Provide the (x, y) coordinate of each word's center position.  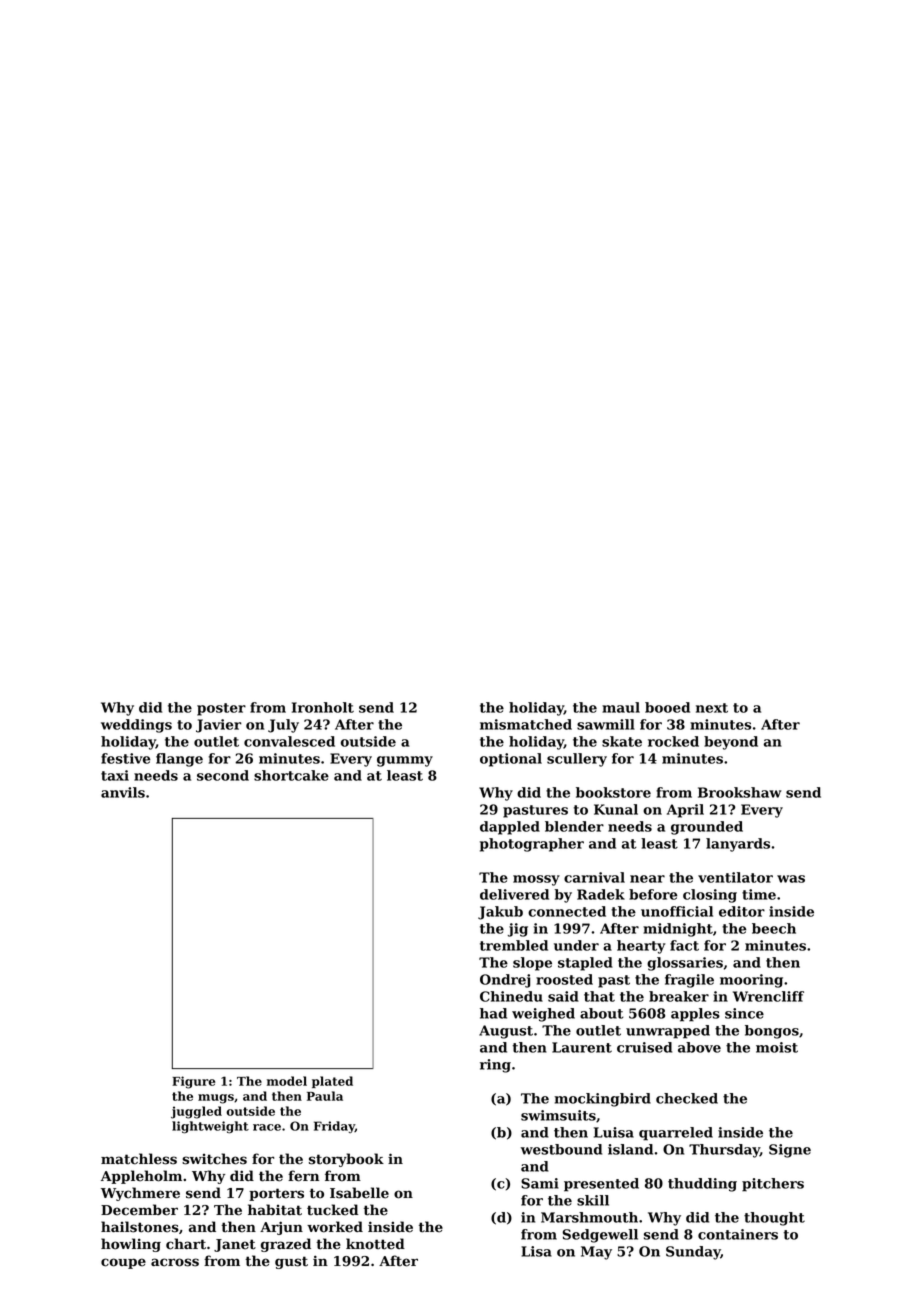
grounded (707, 828)
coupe (123, 1263)
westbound (561, 1149)
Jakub (500, 913)
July (283, 726)
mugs (216, 1099)
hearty (641, 947)
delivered (514, 894)
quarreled (676, 1134)
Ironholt (323, 707)
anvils (123, 792)
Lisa (536, 1251)
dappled (510, 828)
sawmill (606, 724)
